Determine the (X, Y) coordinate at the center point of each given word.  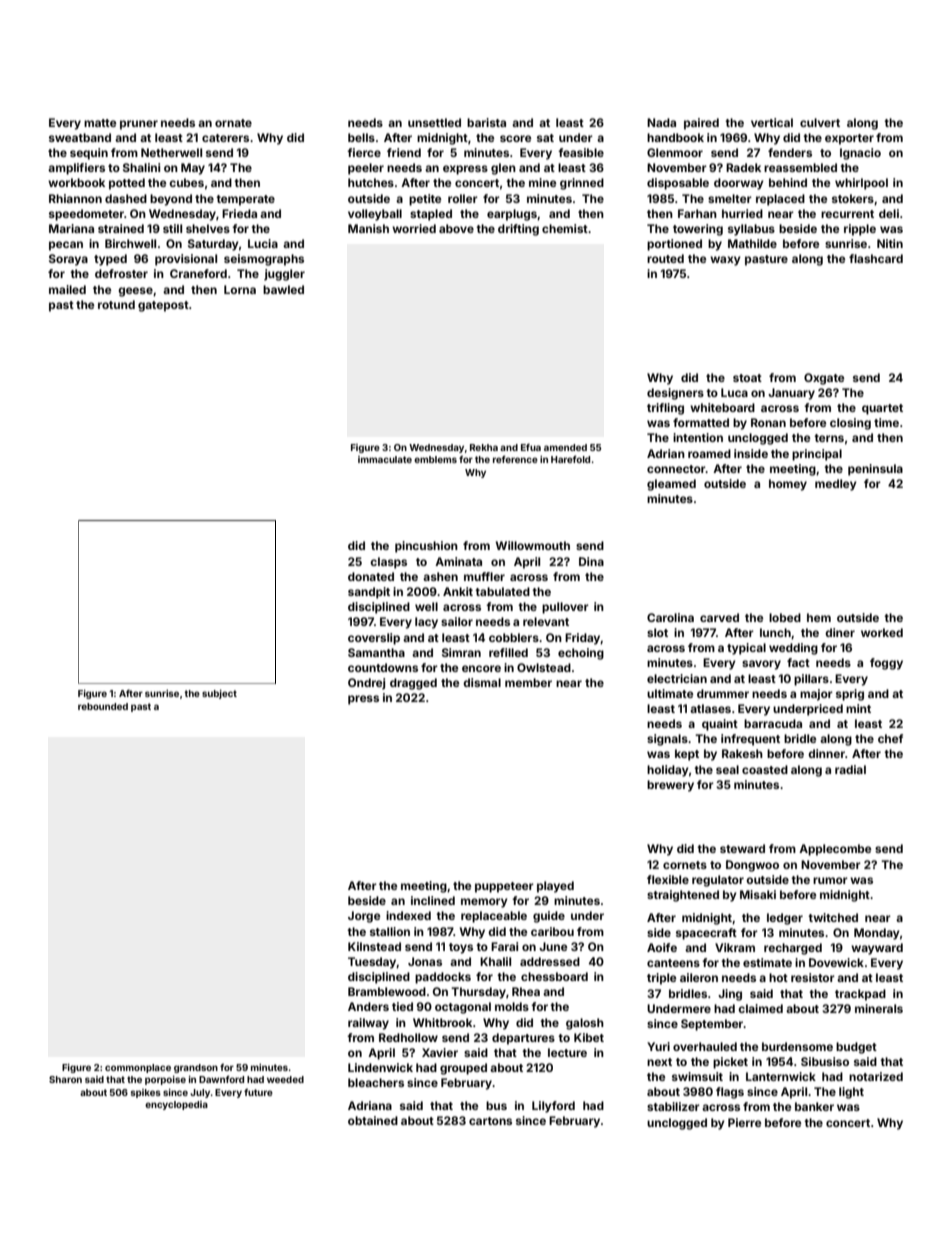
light (851, 1093)
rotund (116, 304)
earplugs (512, 215)
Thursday (478, 993)
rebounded (103, 706)
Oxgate (824, 379)
